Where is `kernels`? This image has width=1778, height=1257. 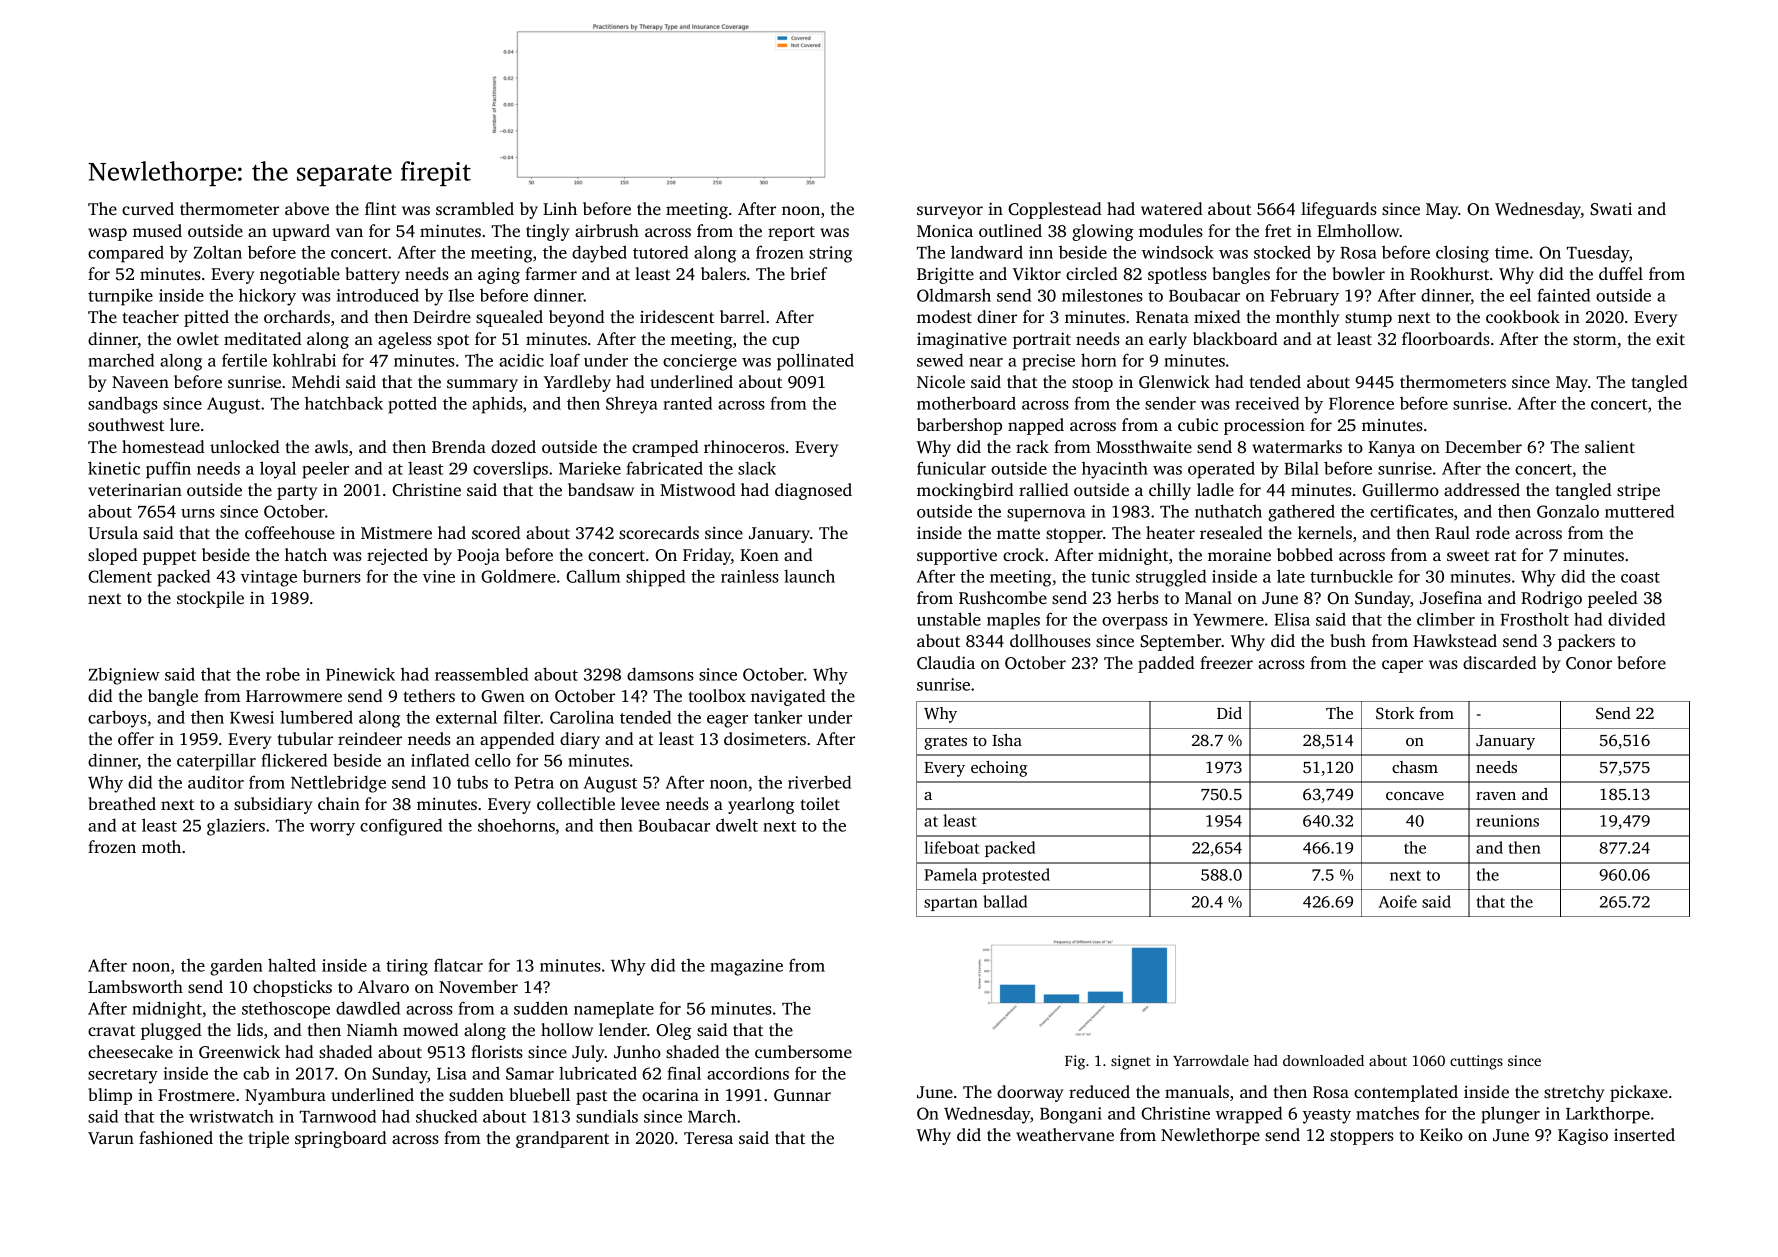
kernels is located at coordinates (1325, 532).
